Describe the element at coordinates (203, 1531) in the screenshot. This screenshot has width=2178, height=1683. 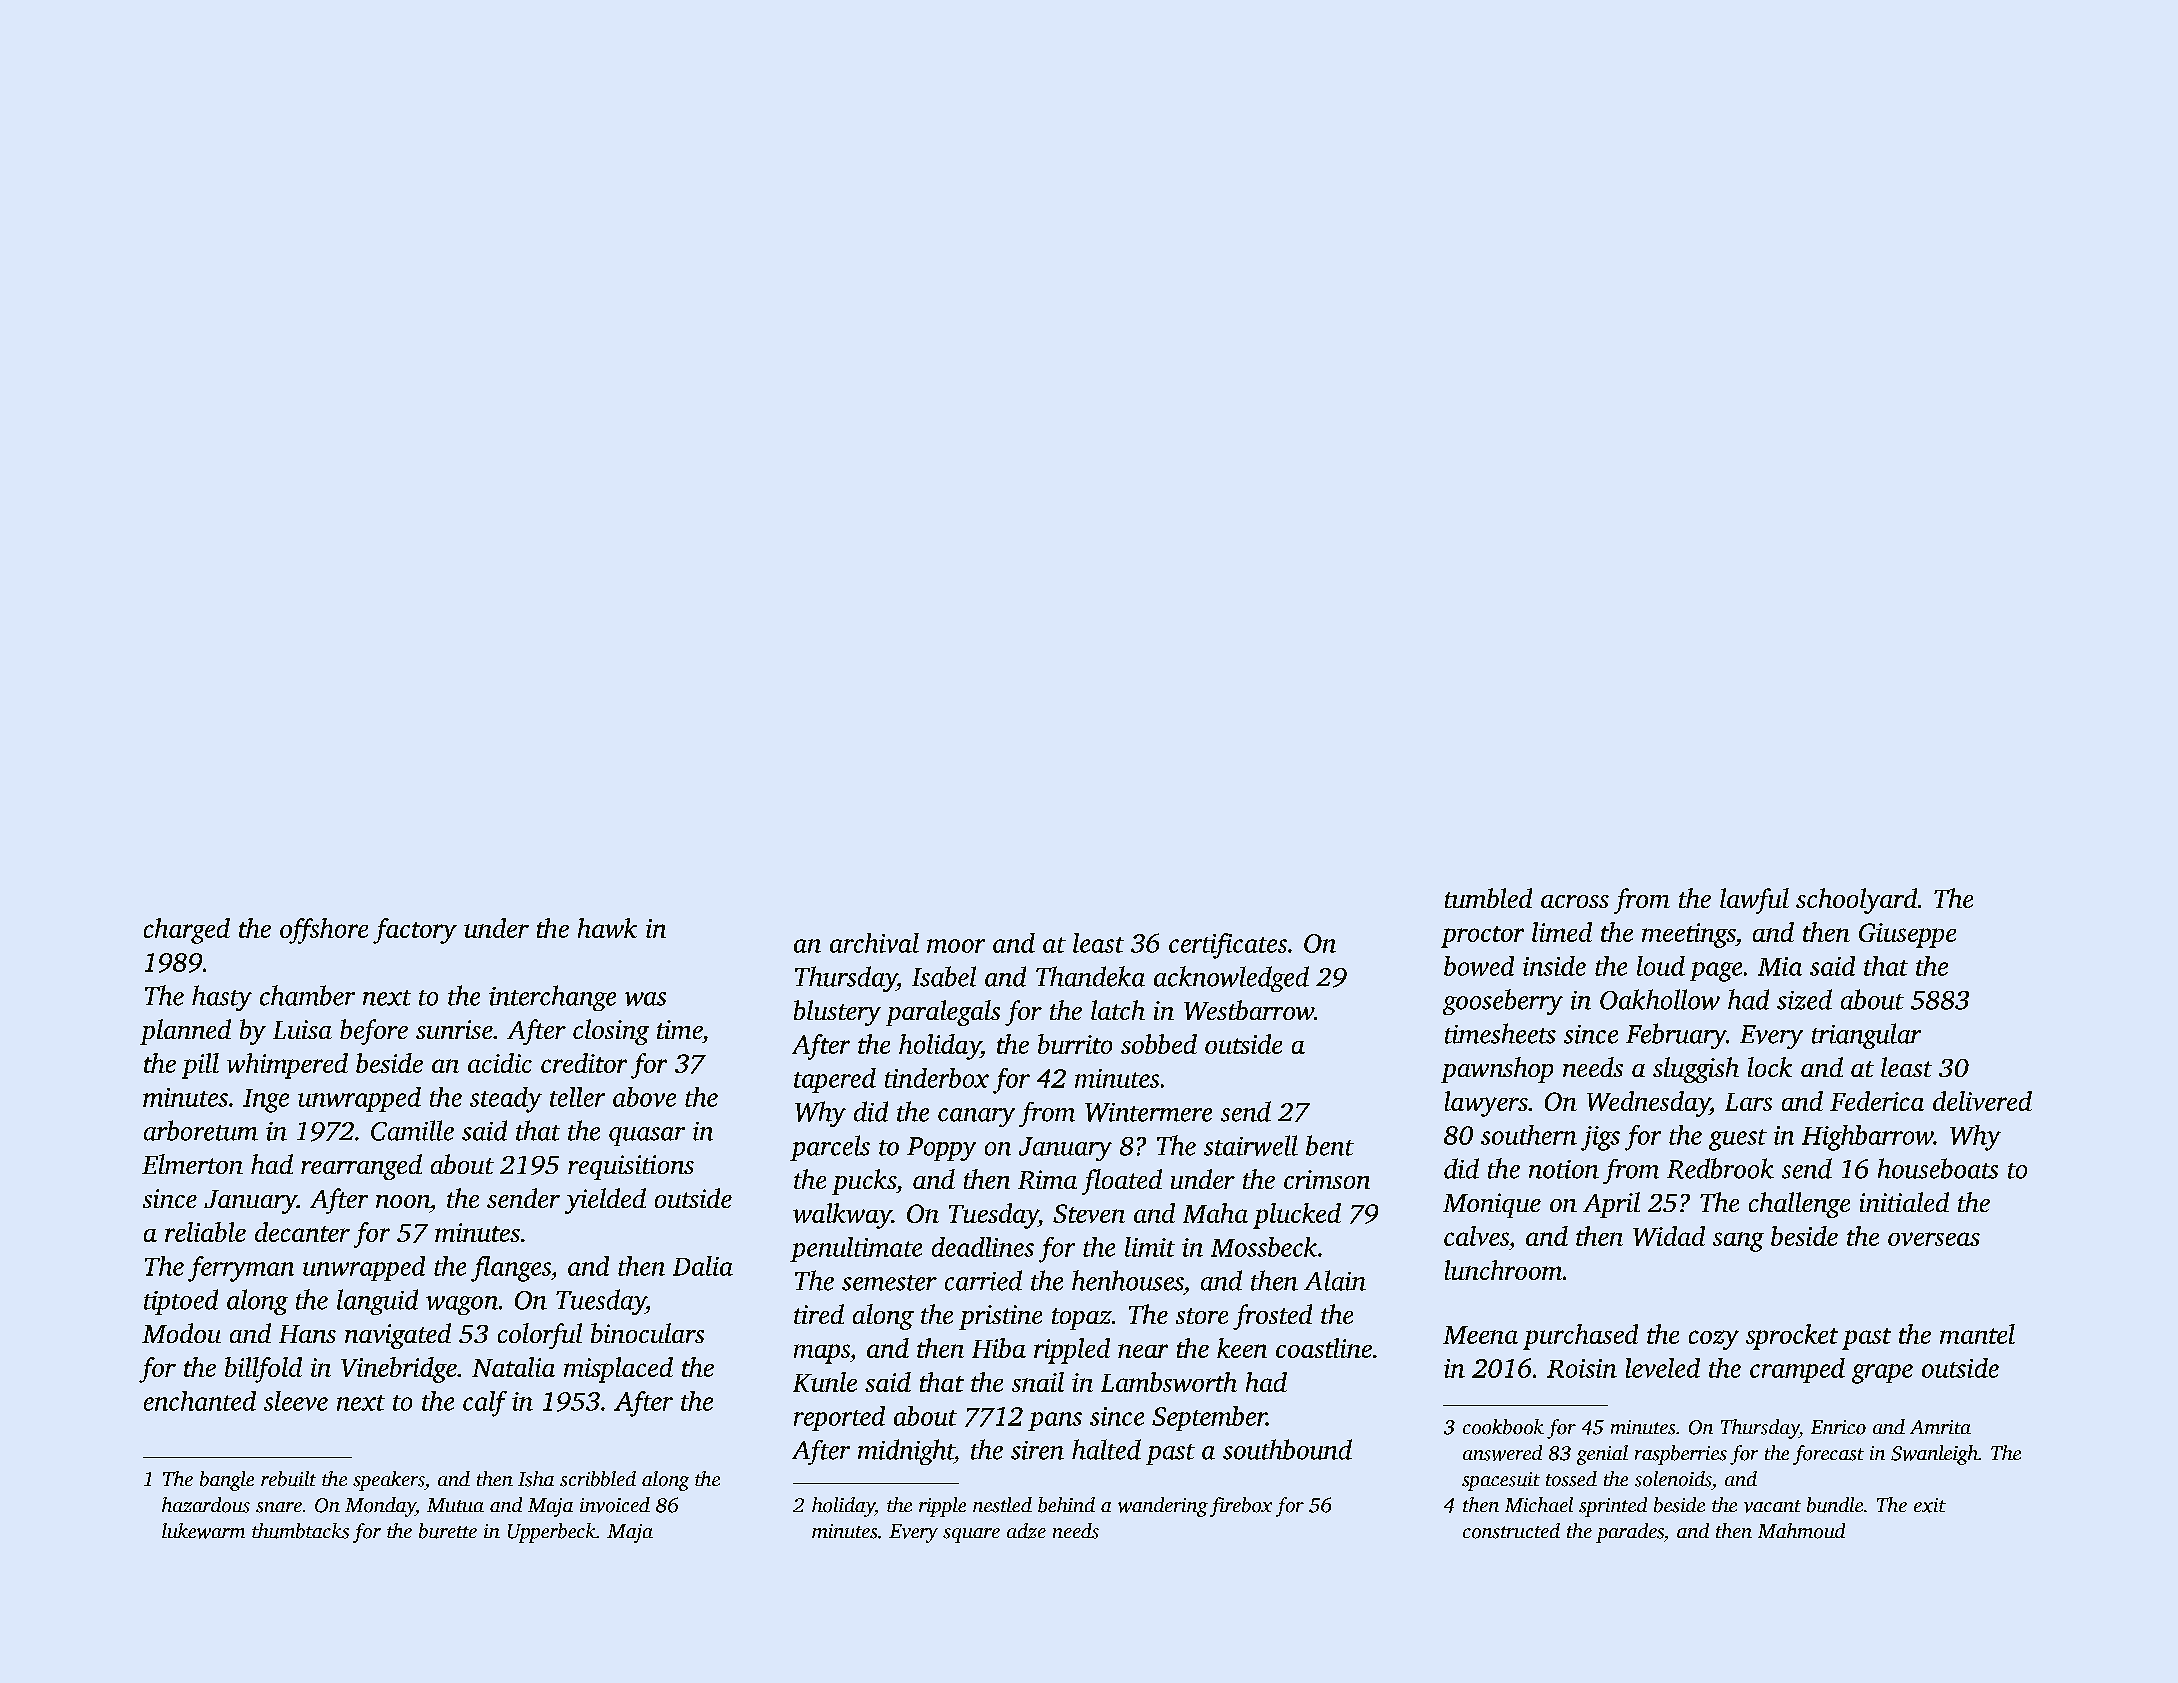
I see `lukewarm` at that location.
